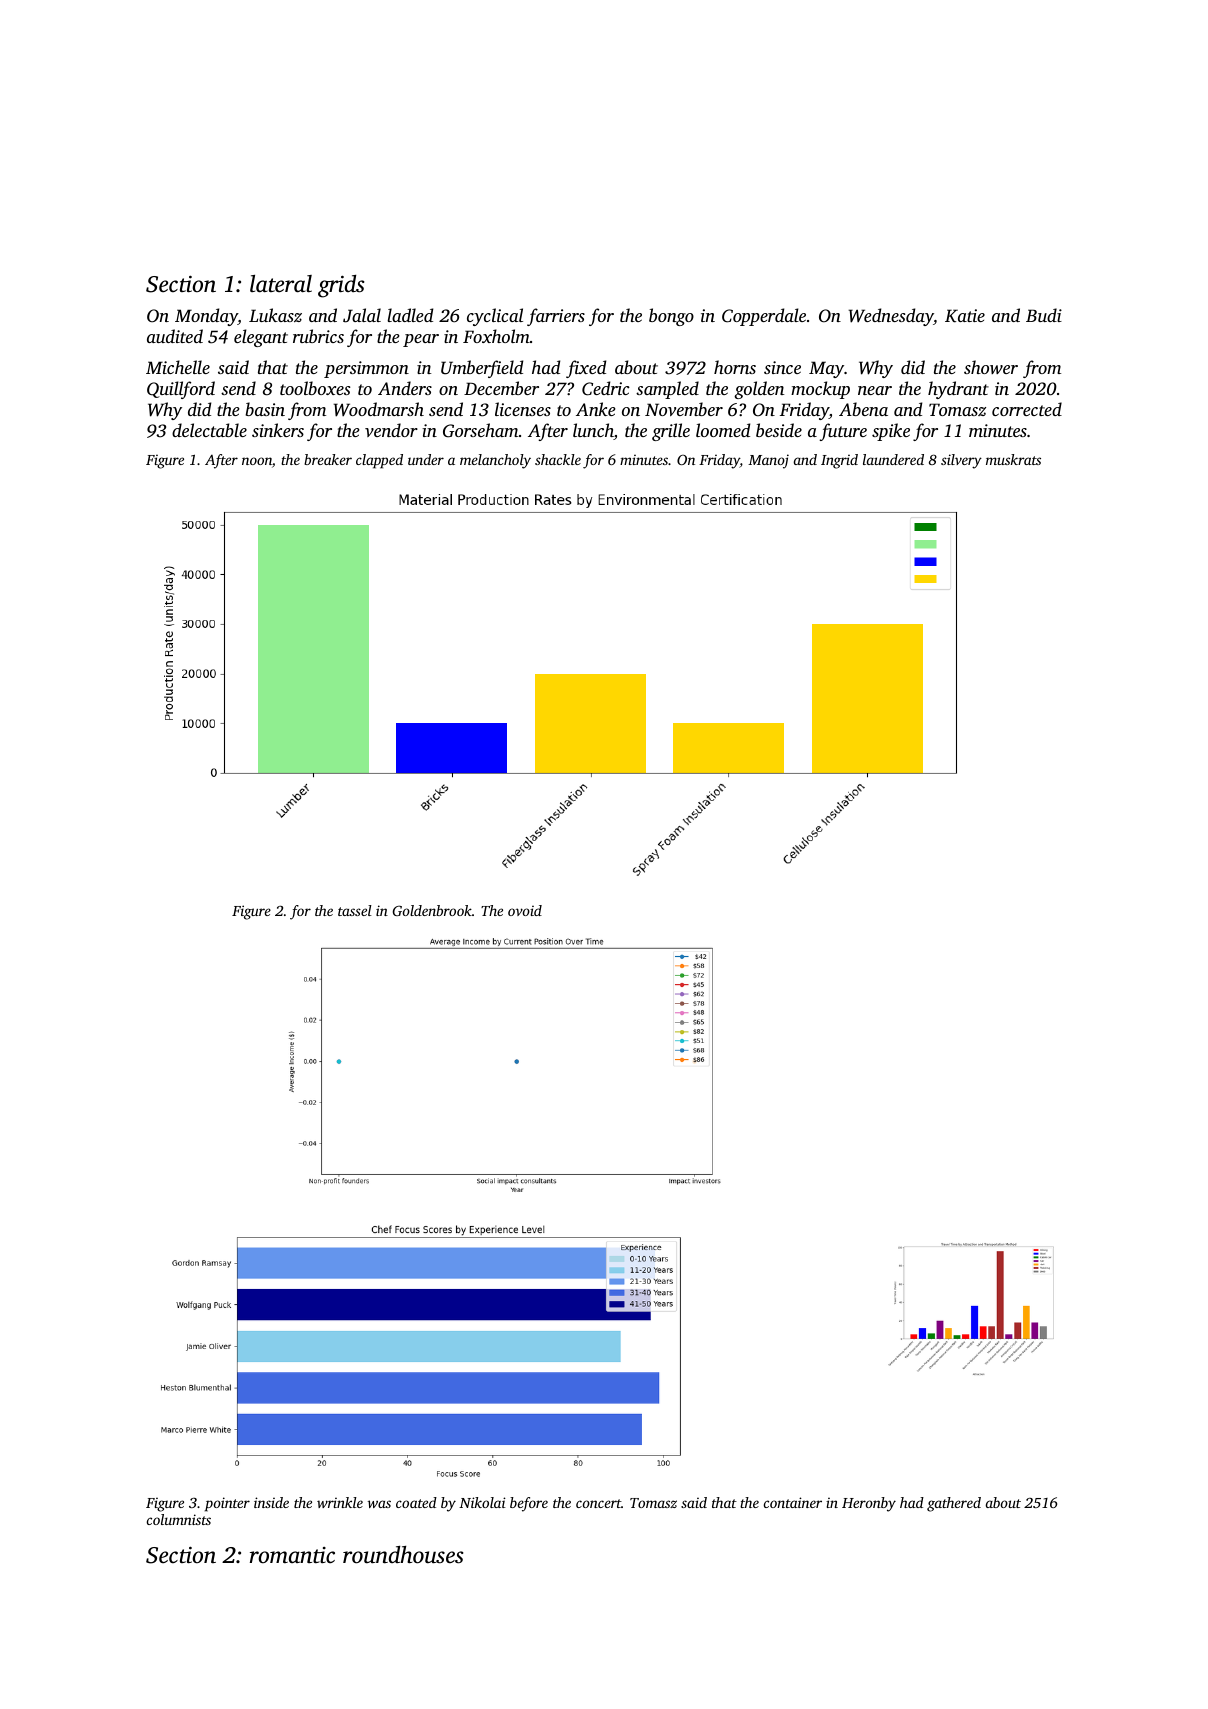 The width and height of the screenshot is (1208, 1709). Describe the element at coordinates (379, 461) in the screenshot. I see `clapped` at that location.
